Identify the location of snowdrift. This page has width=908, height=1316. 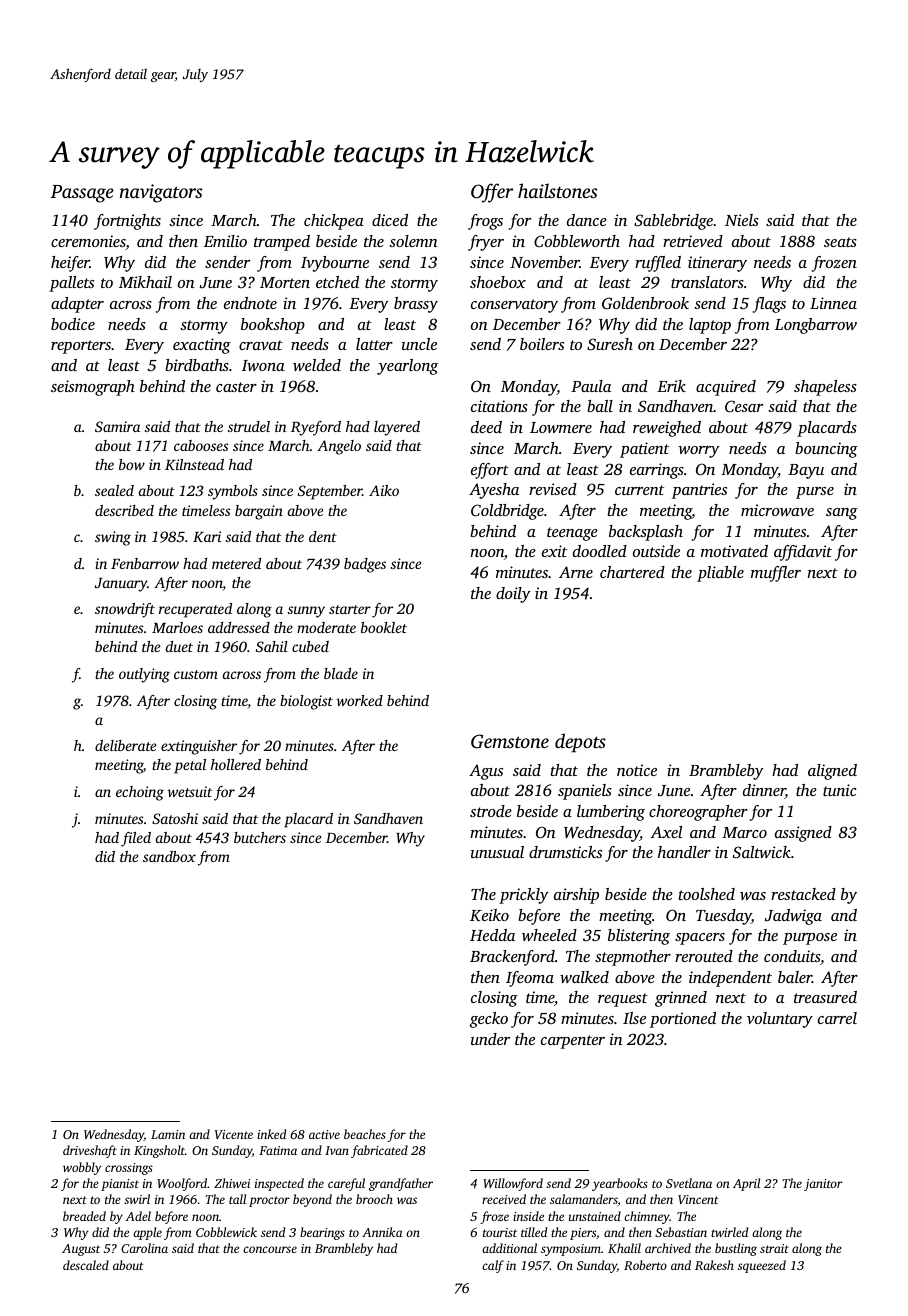
(125, 610).
